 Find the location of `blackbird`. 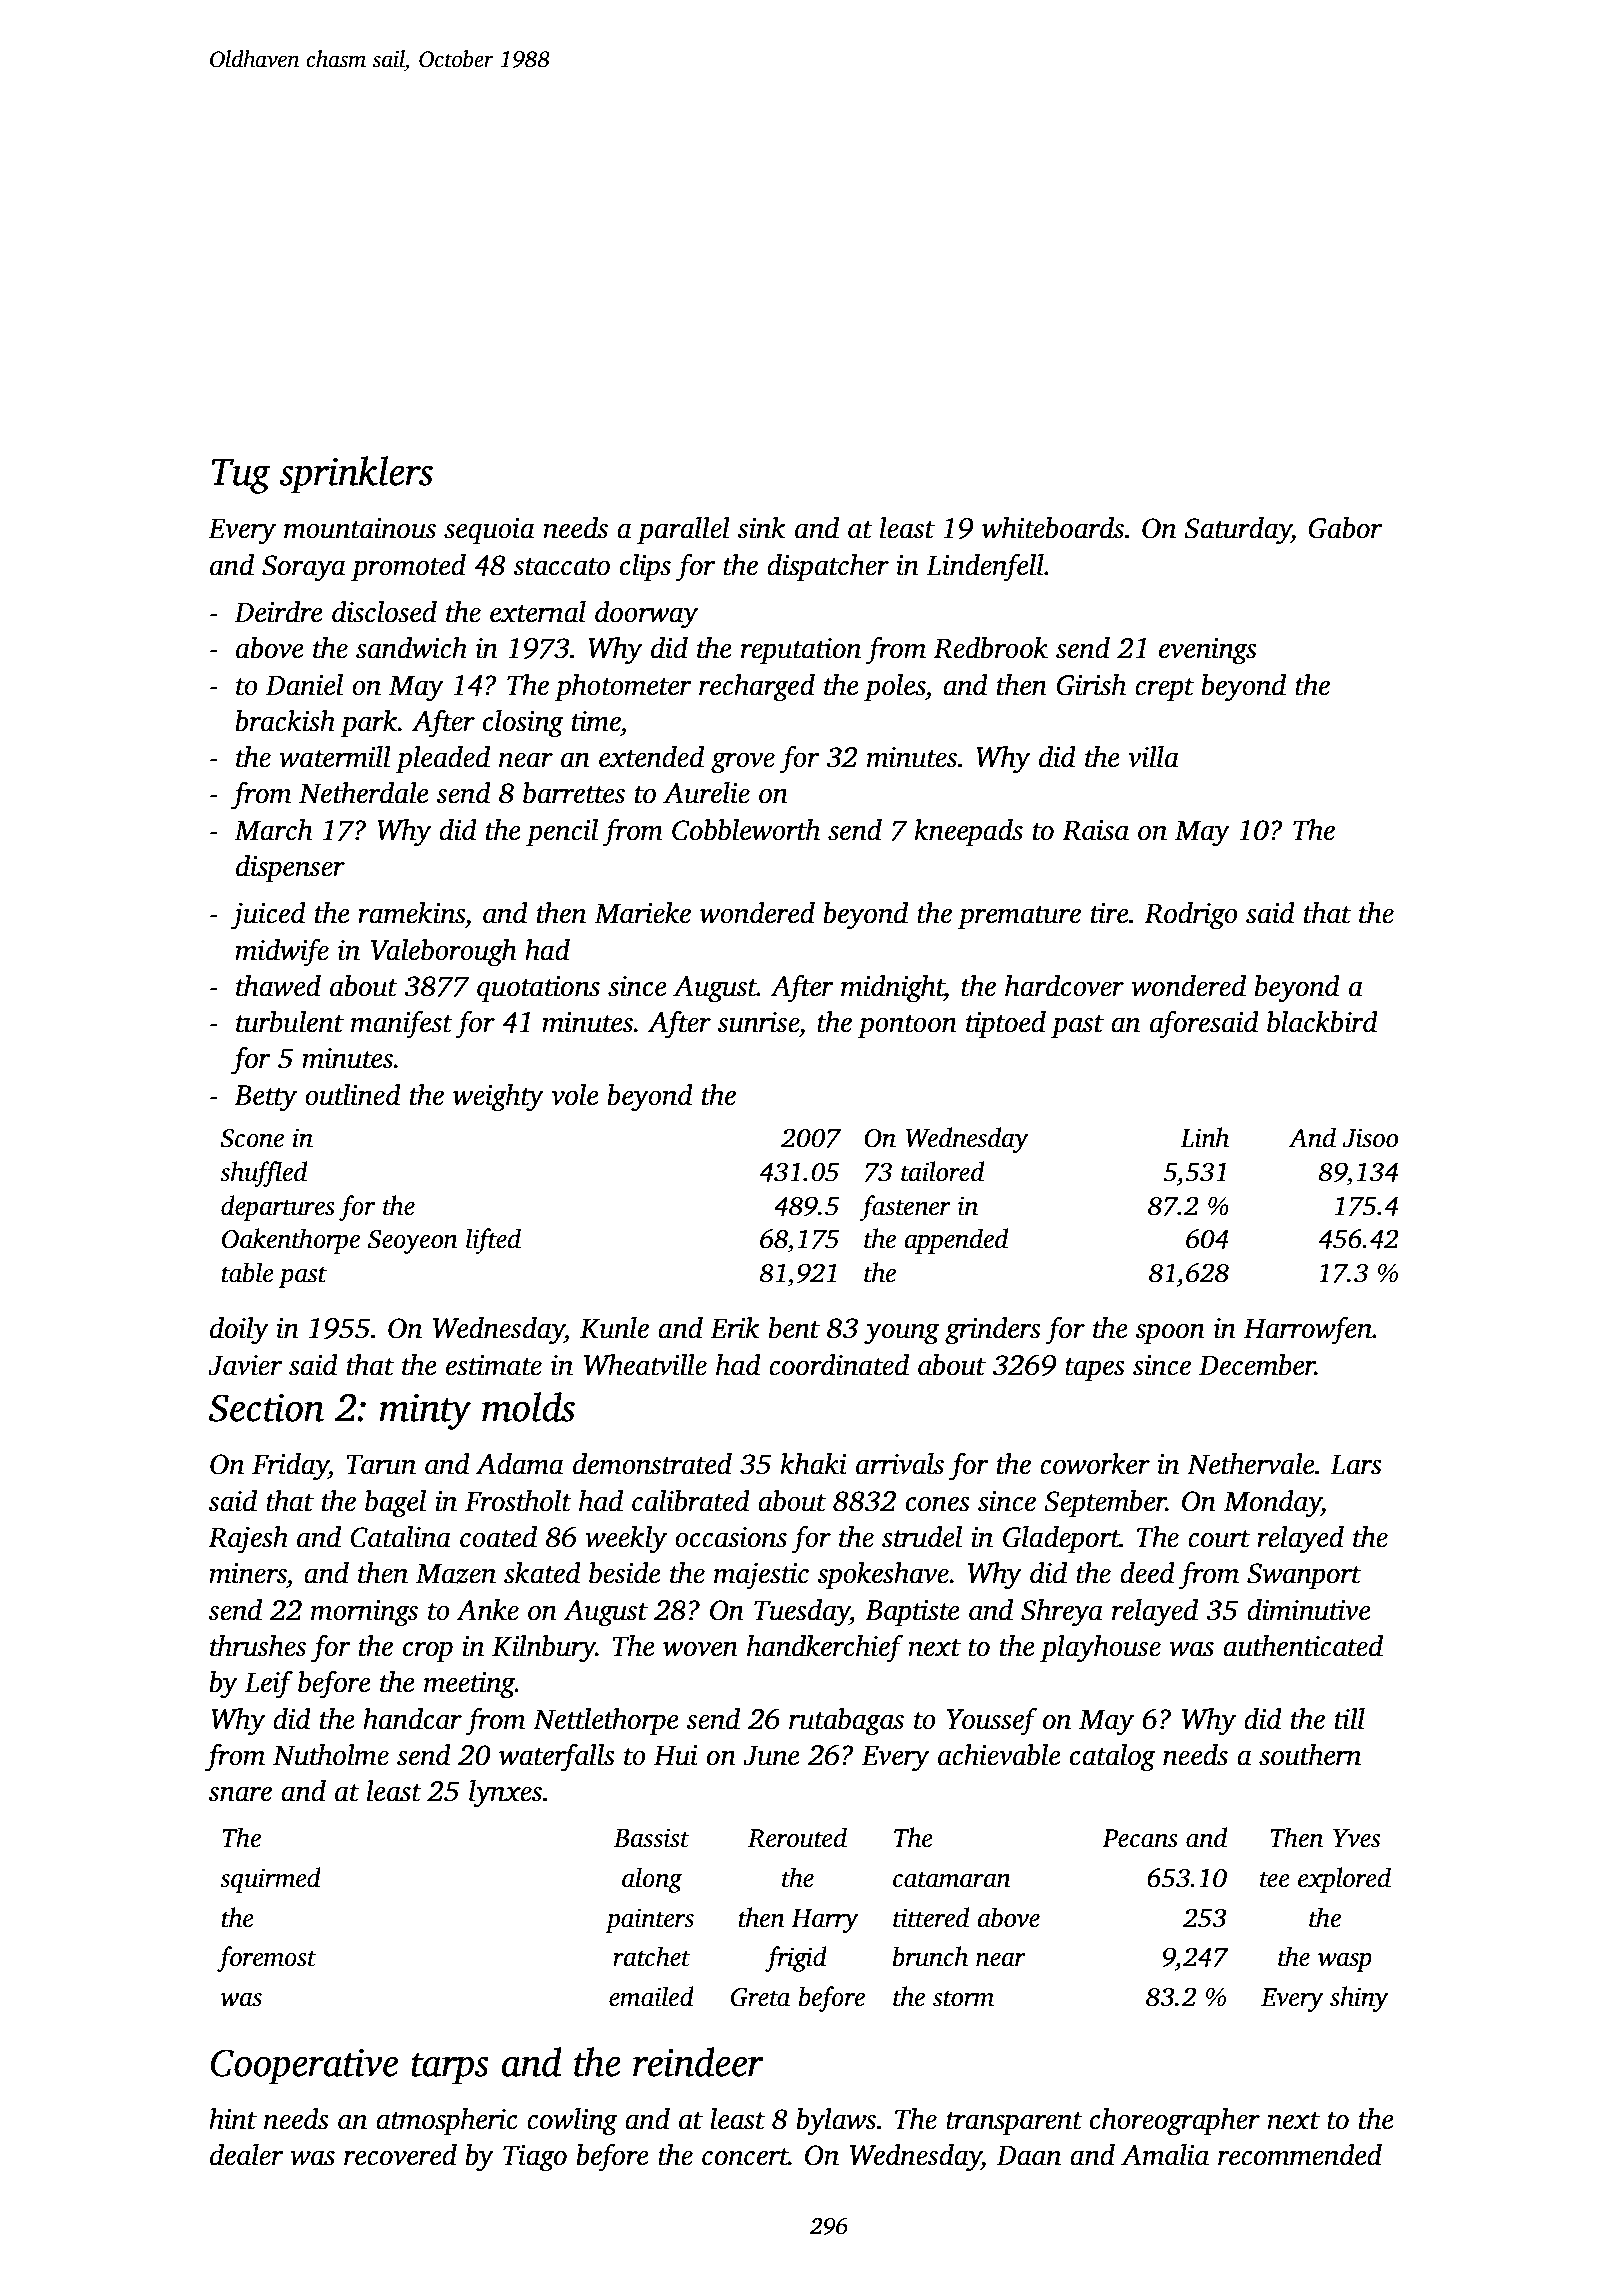

blackbird is located at coordinates (1322, 1022).
